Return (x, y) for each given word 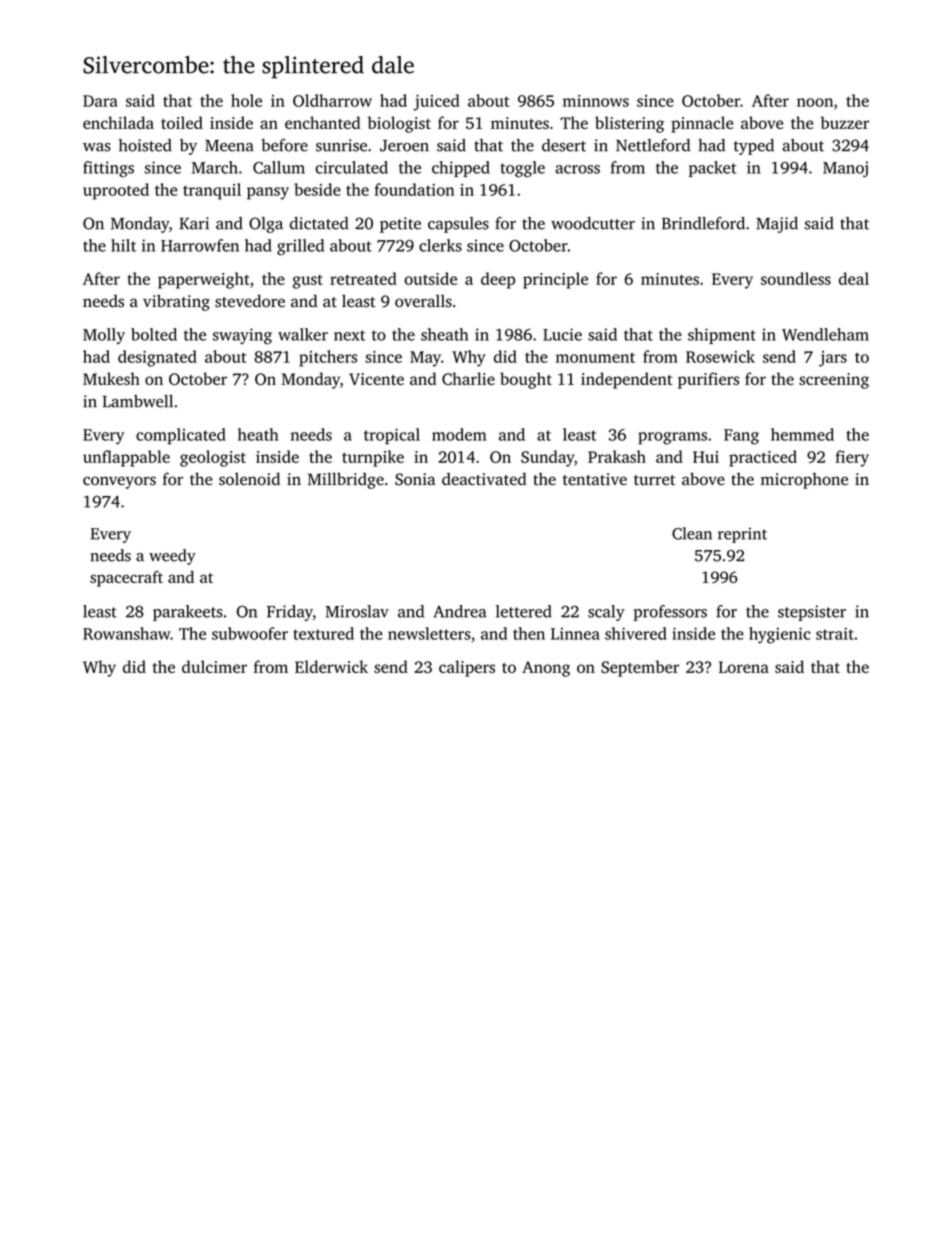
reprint (742, 535)
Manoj (845, 169)
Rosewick (720, 356)
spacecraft (126, 579)
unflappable (126, 458)
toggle (522, 169)
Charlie (468, 378)
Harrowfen (200, 245)
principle (555, 280)
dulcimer (214, 666)
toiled (182, 122)
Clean (692, 533)
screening (834, 381)
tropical (392, 436)
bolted (154, 334)
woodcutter (593, 223)
